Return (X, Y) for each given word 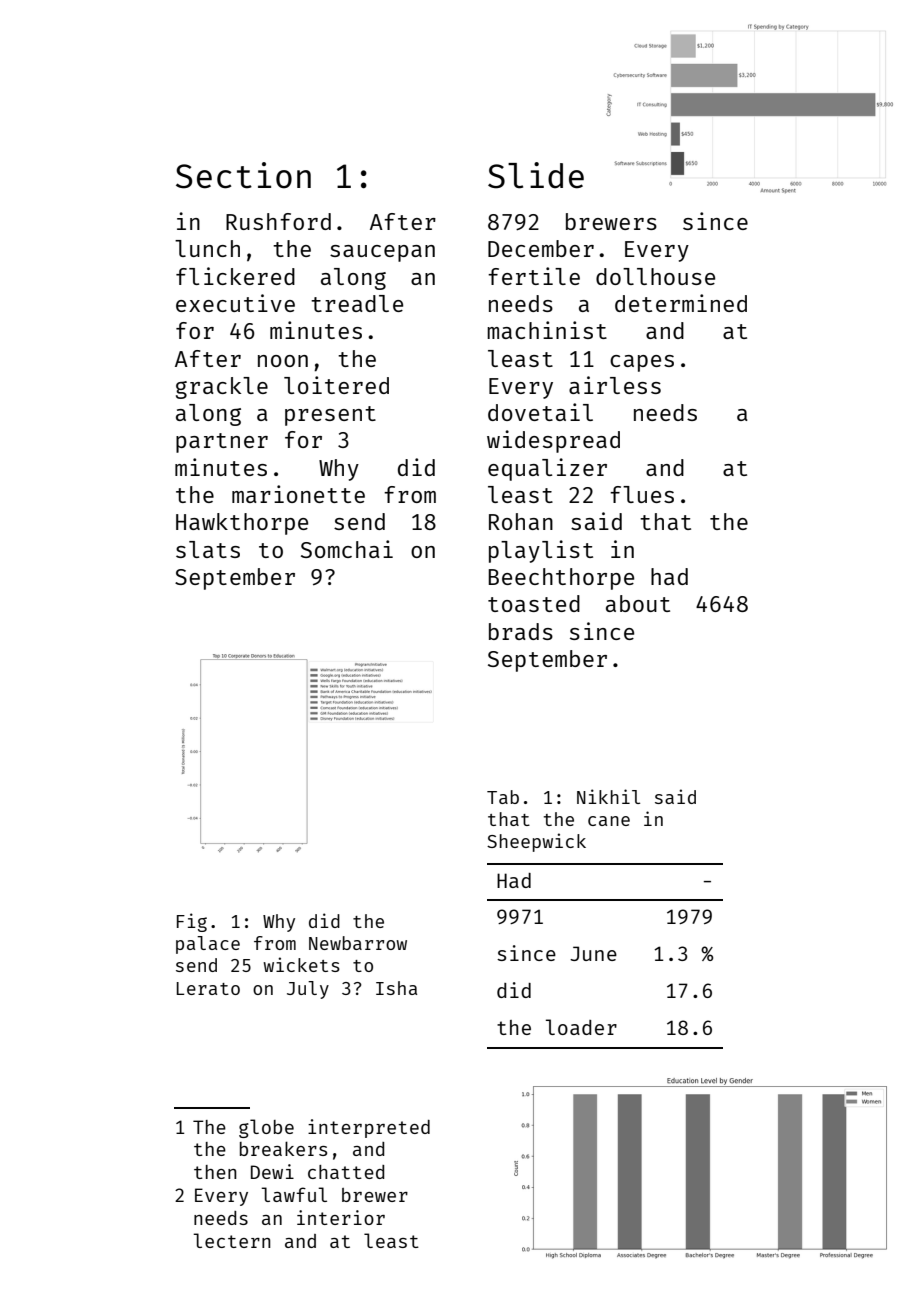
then (215, 1172)
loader (581, 1027)
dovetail (540, 412)
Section (243, 175)
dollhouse (655, 276)
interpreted (369, 1128)
